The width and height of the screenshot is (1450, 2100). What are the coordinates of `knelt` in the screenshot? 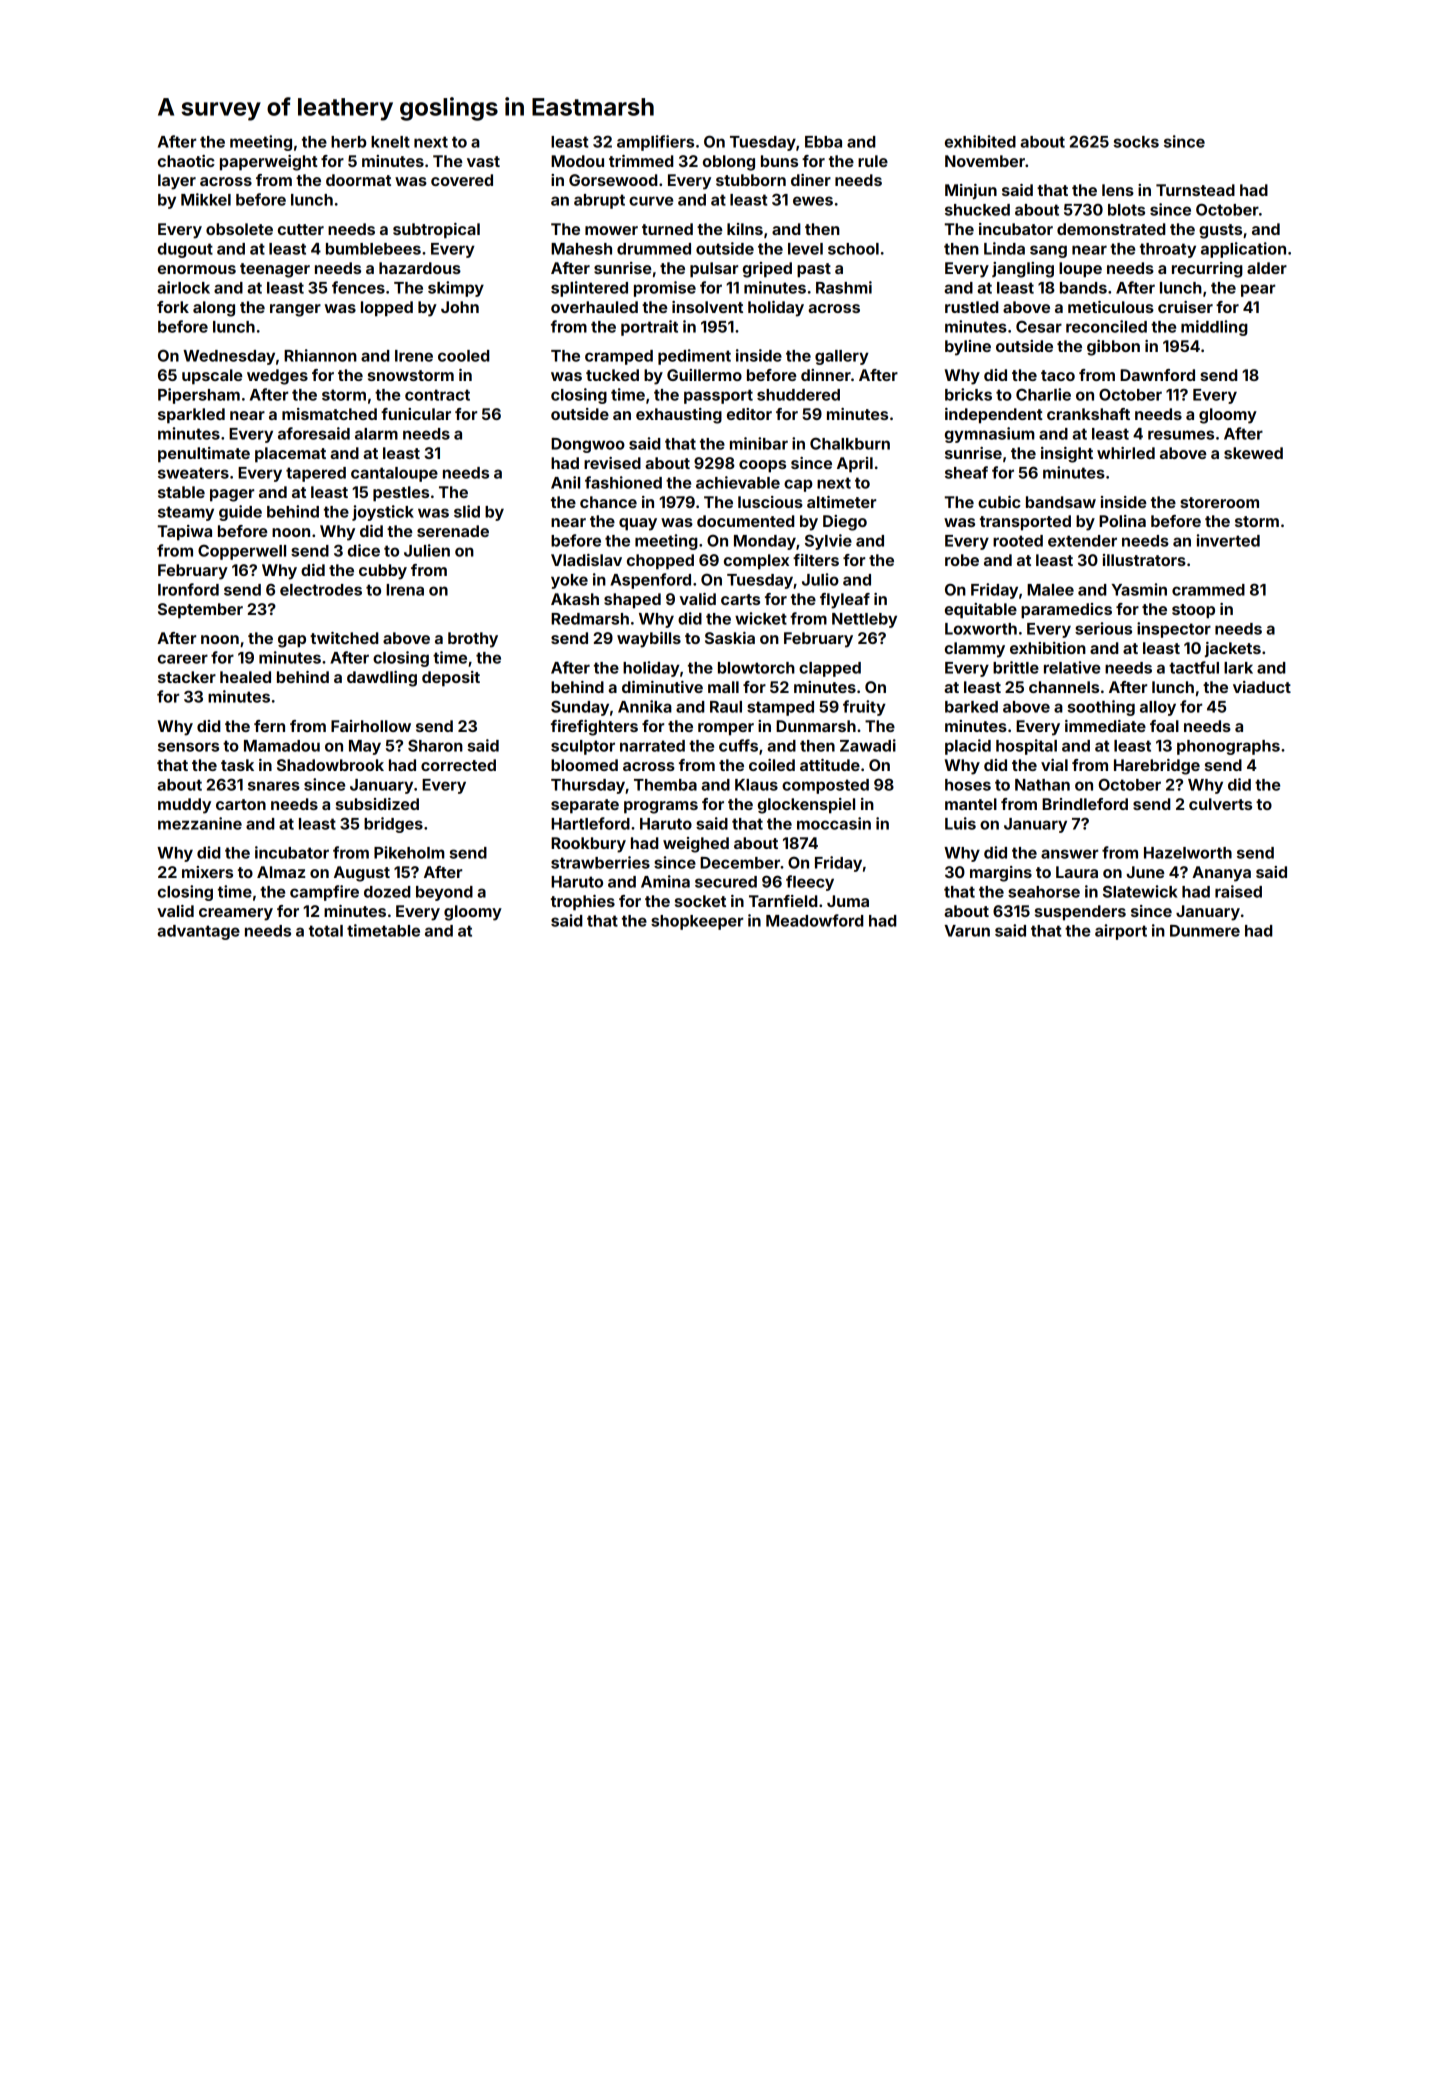 It's located at (390, 142).
